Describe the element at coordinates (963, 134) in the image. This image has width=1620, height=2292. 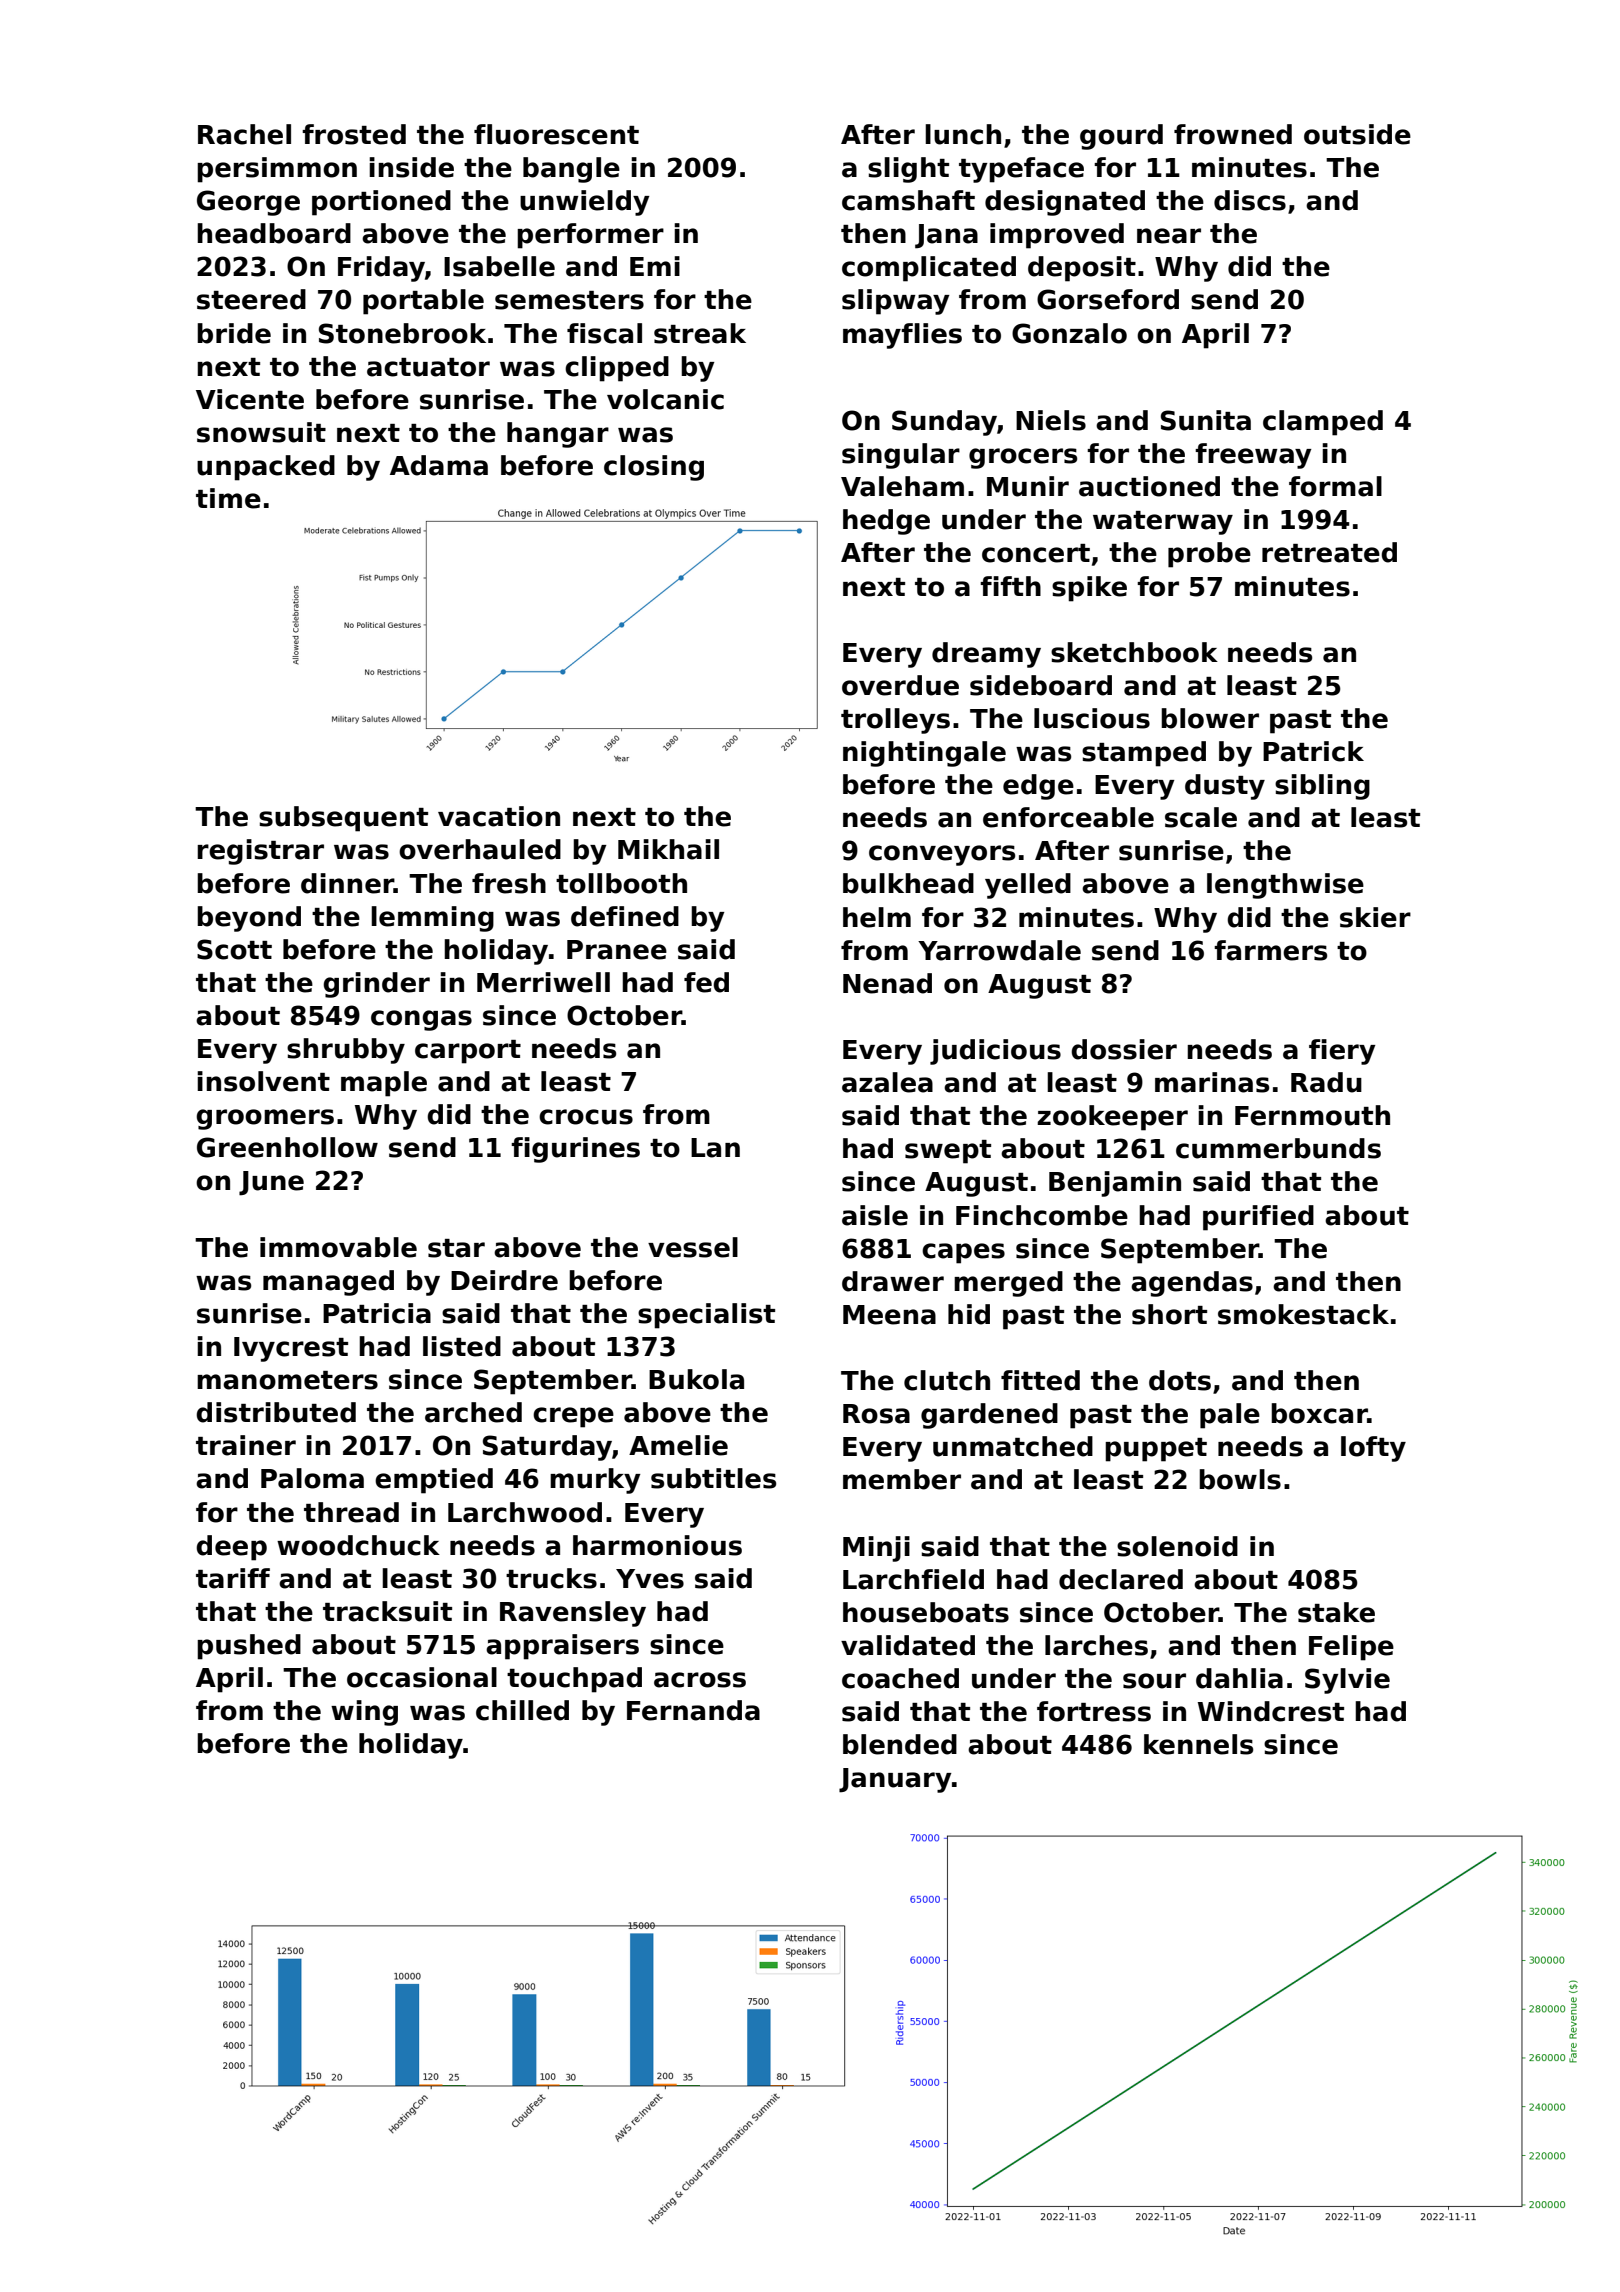
I see `lunch` at that location.
